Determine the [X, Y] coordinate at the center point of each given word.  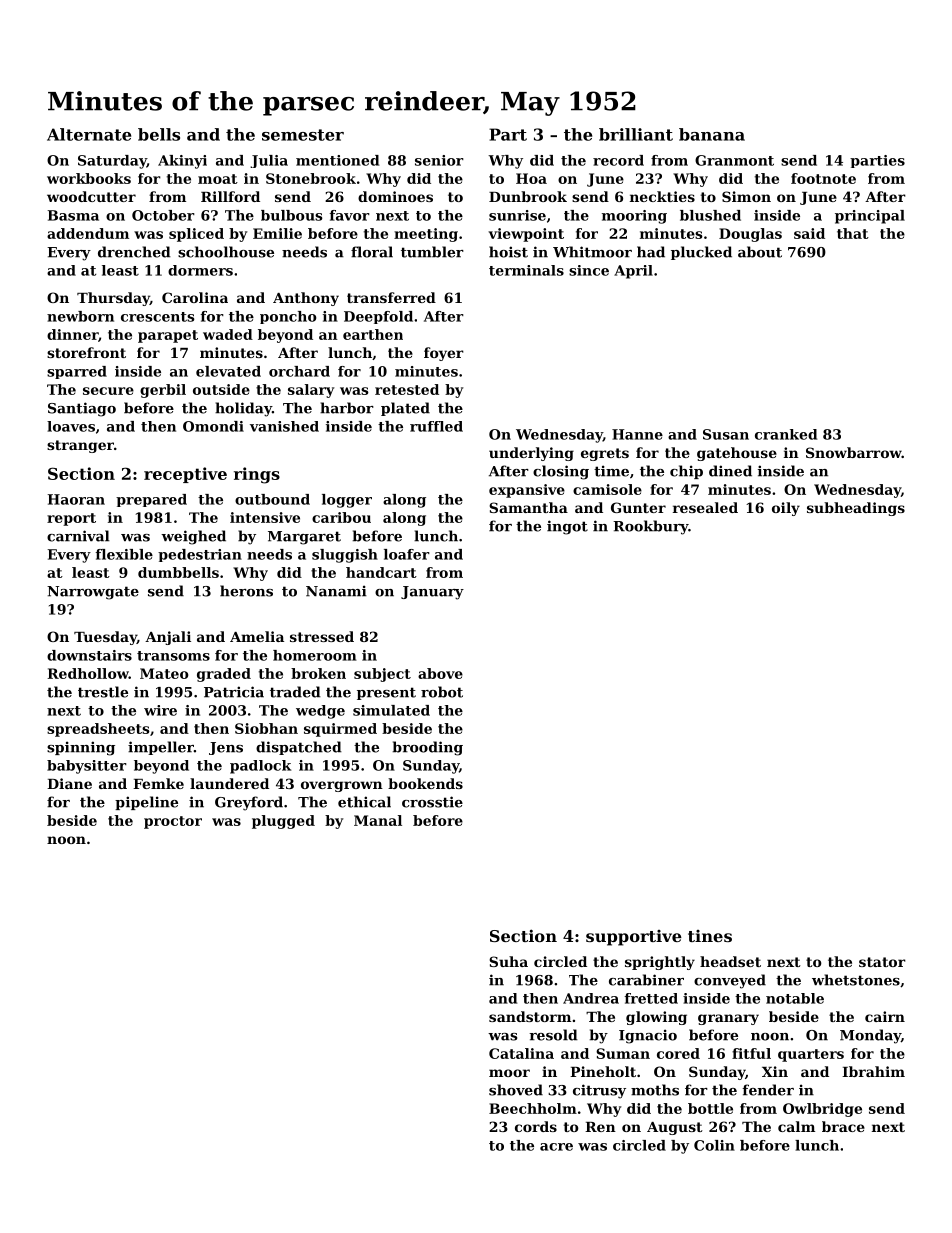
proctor [173, 822]
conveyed [730, 981]
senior [439, 160]
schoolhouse [226, 252]
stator [882, 962]
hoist [508, 252]
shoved [516, 1090]
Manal [378, 820]
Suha [508, 961]
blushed [710, 215]
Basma [73, 215]
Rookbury [650, 527]
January [432, 593]
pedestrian [200, 555]
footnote [823, 178]
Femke [158, 783]
